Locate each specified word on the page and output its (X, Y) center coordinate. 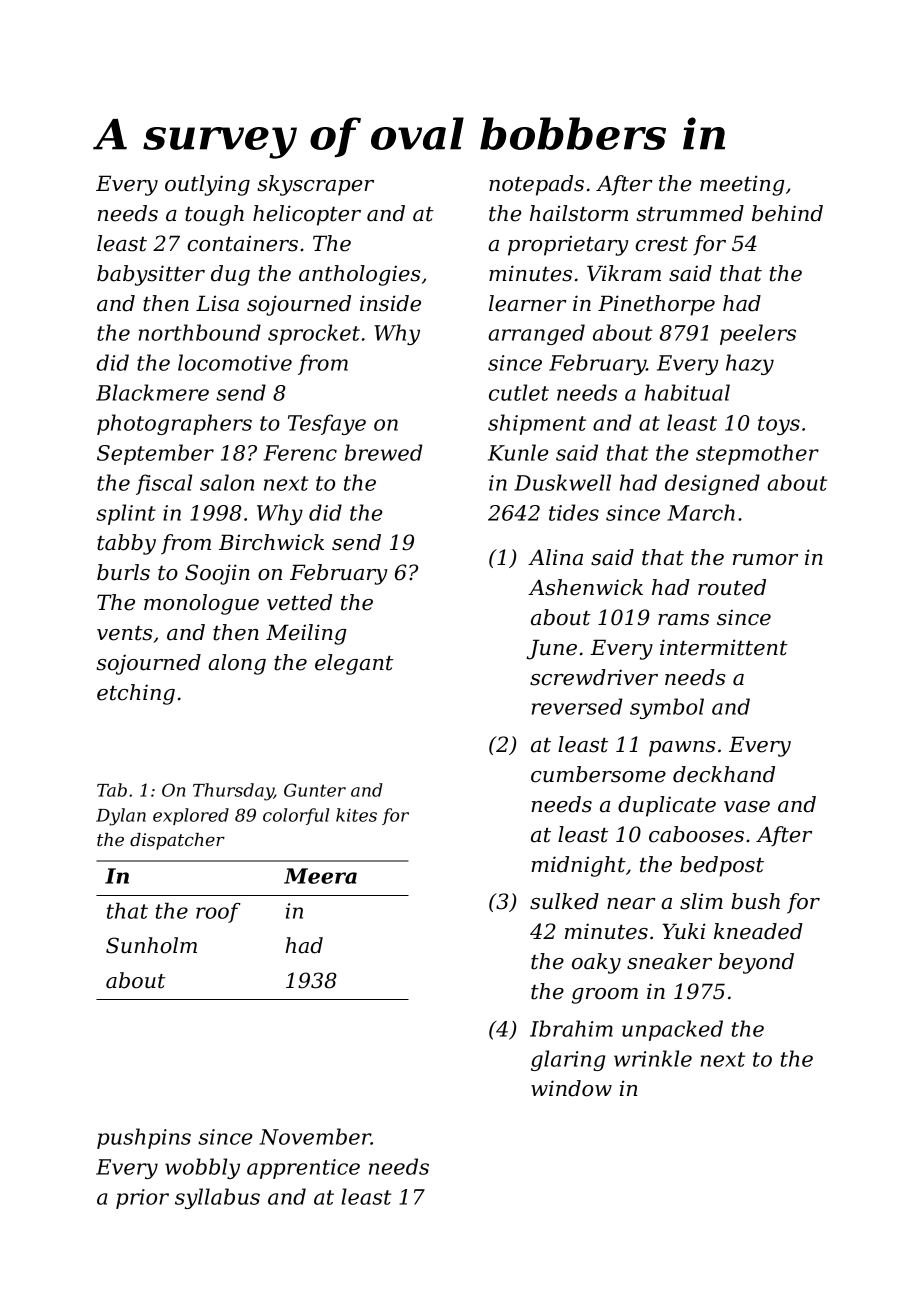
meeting (742, 185)
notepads (536, 185)
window (571, 1088)
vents (124, 633)
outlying (207, 185)
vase (747, 807)
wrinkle (653, 1058)
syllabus (217, 1198)
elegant (354, 664)
